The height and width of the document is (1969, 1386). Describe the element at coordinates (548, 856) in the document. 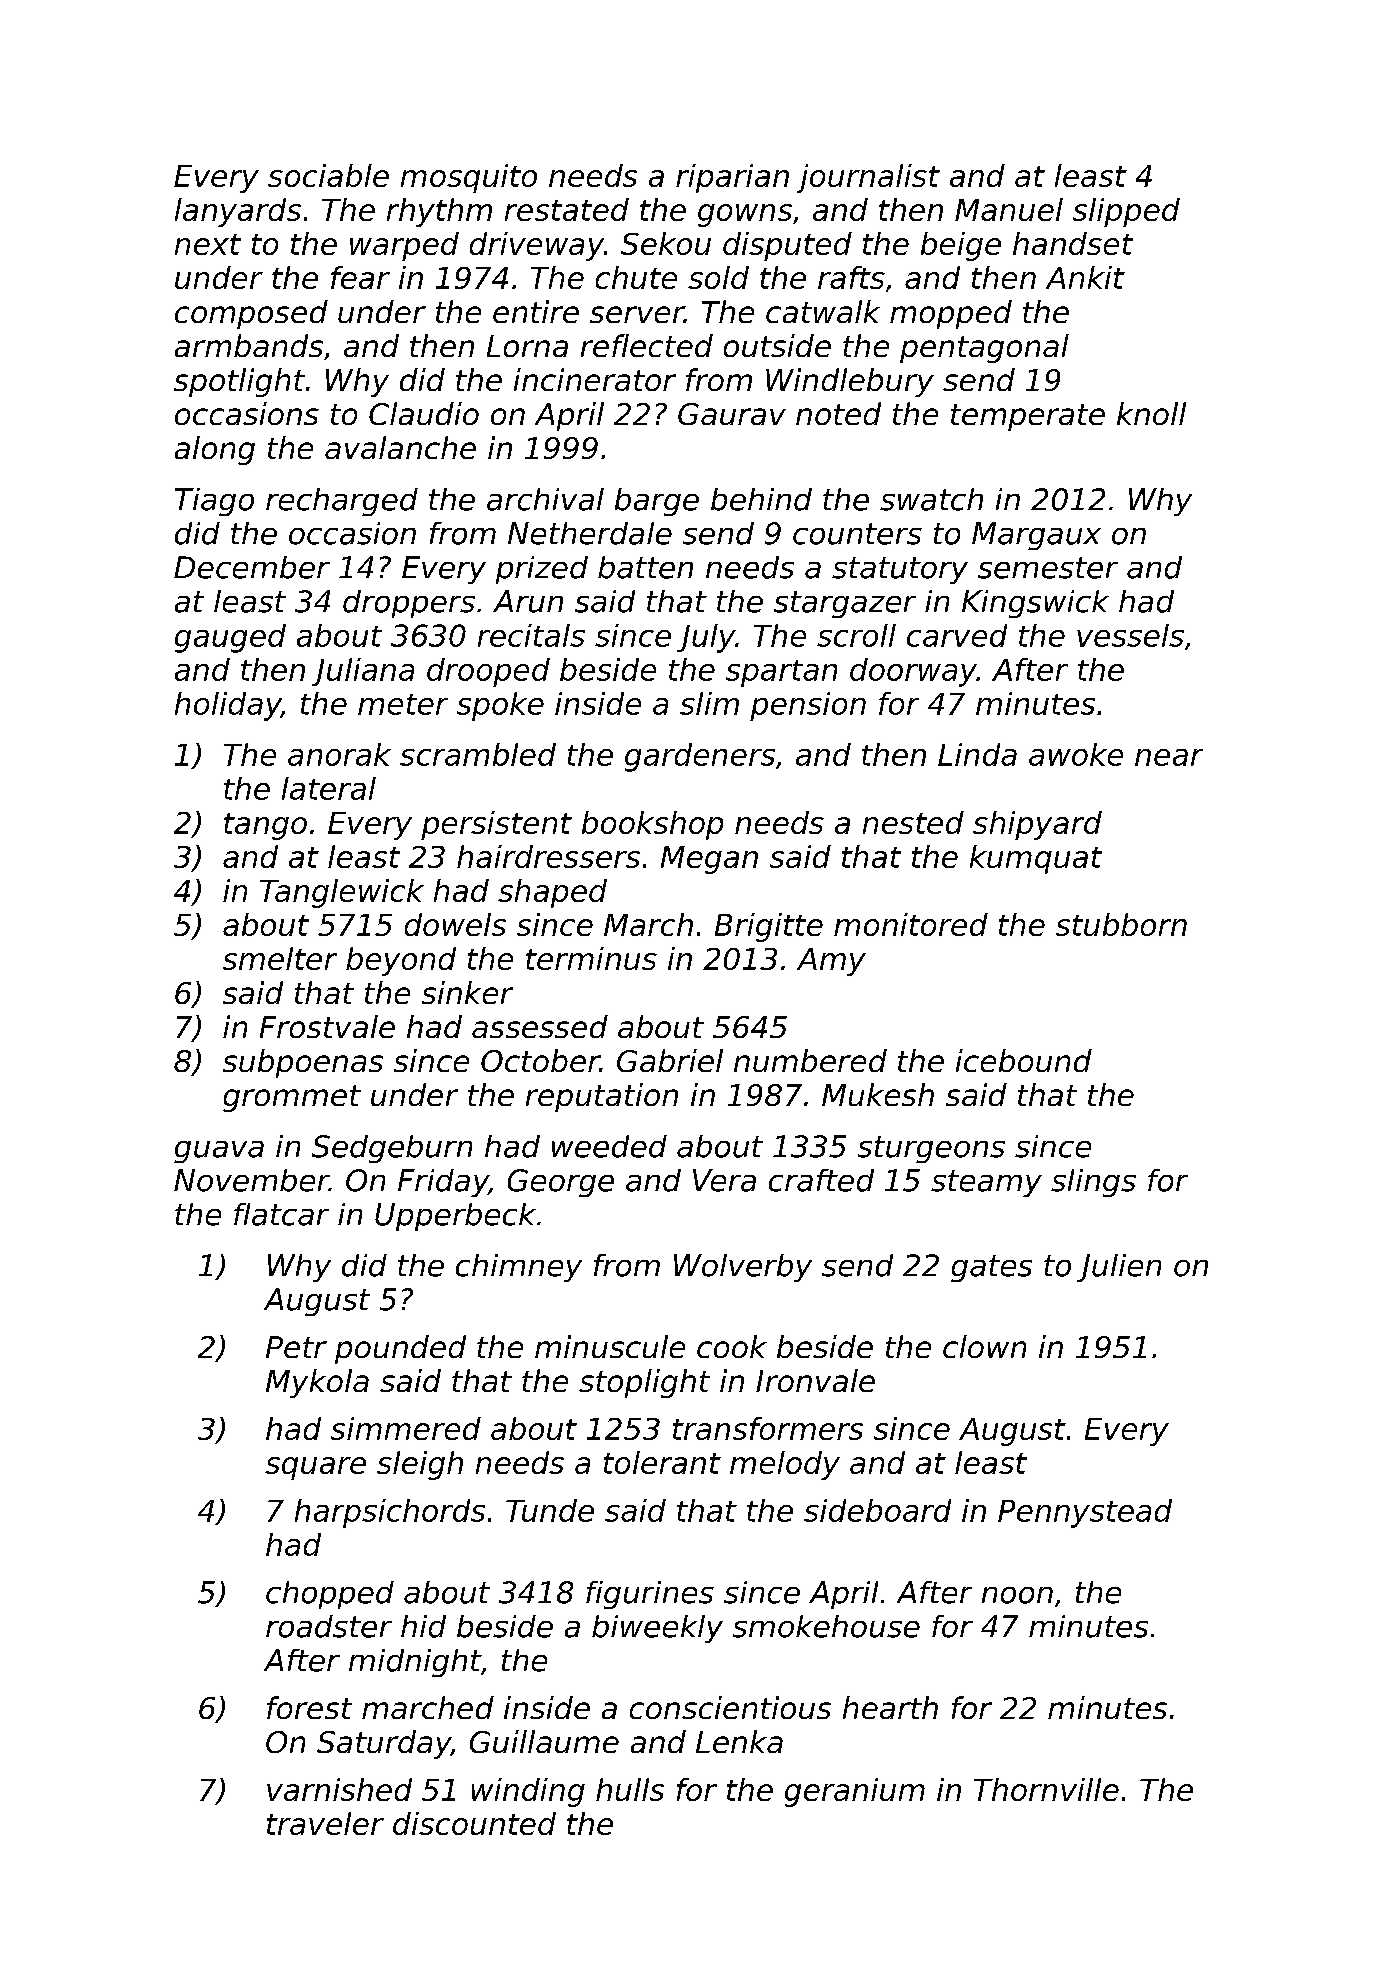

I see `hairdressers` at that location.
